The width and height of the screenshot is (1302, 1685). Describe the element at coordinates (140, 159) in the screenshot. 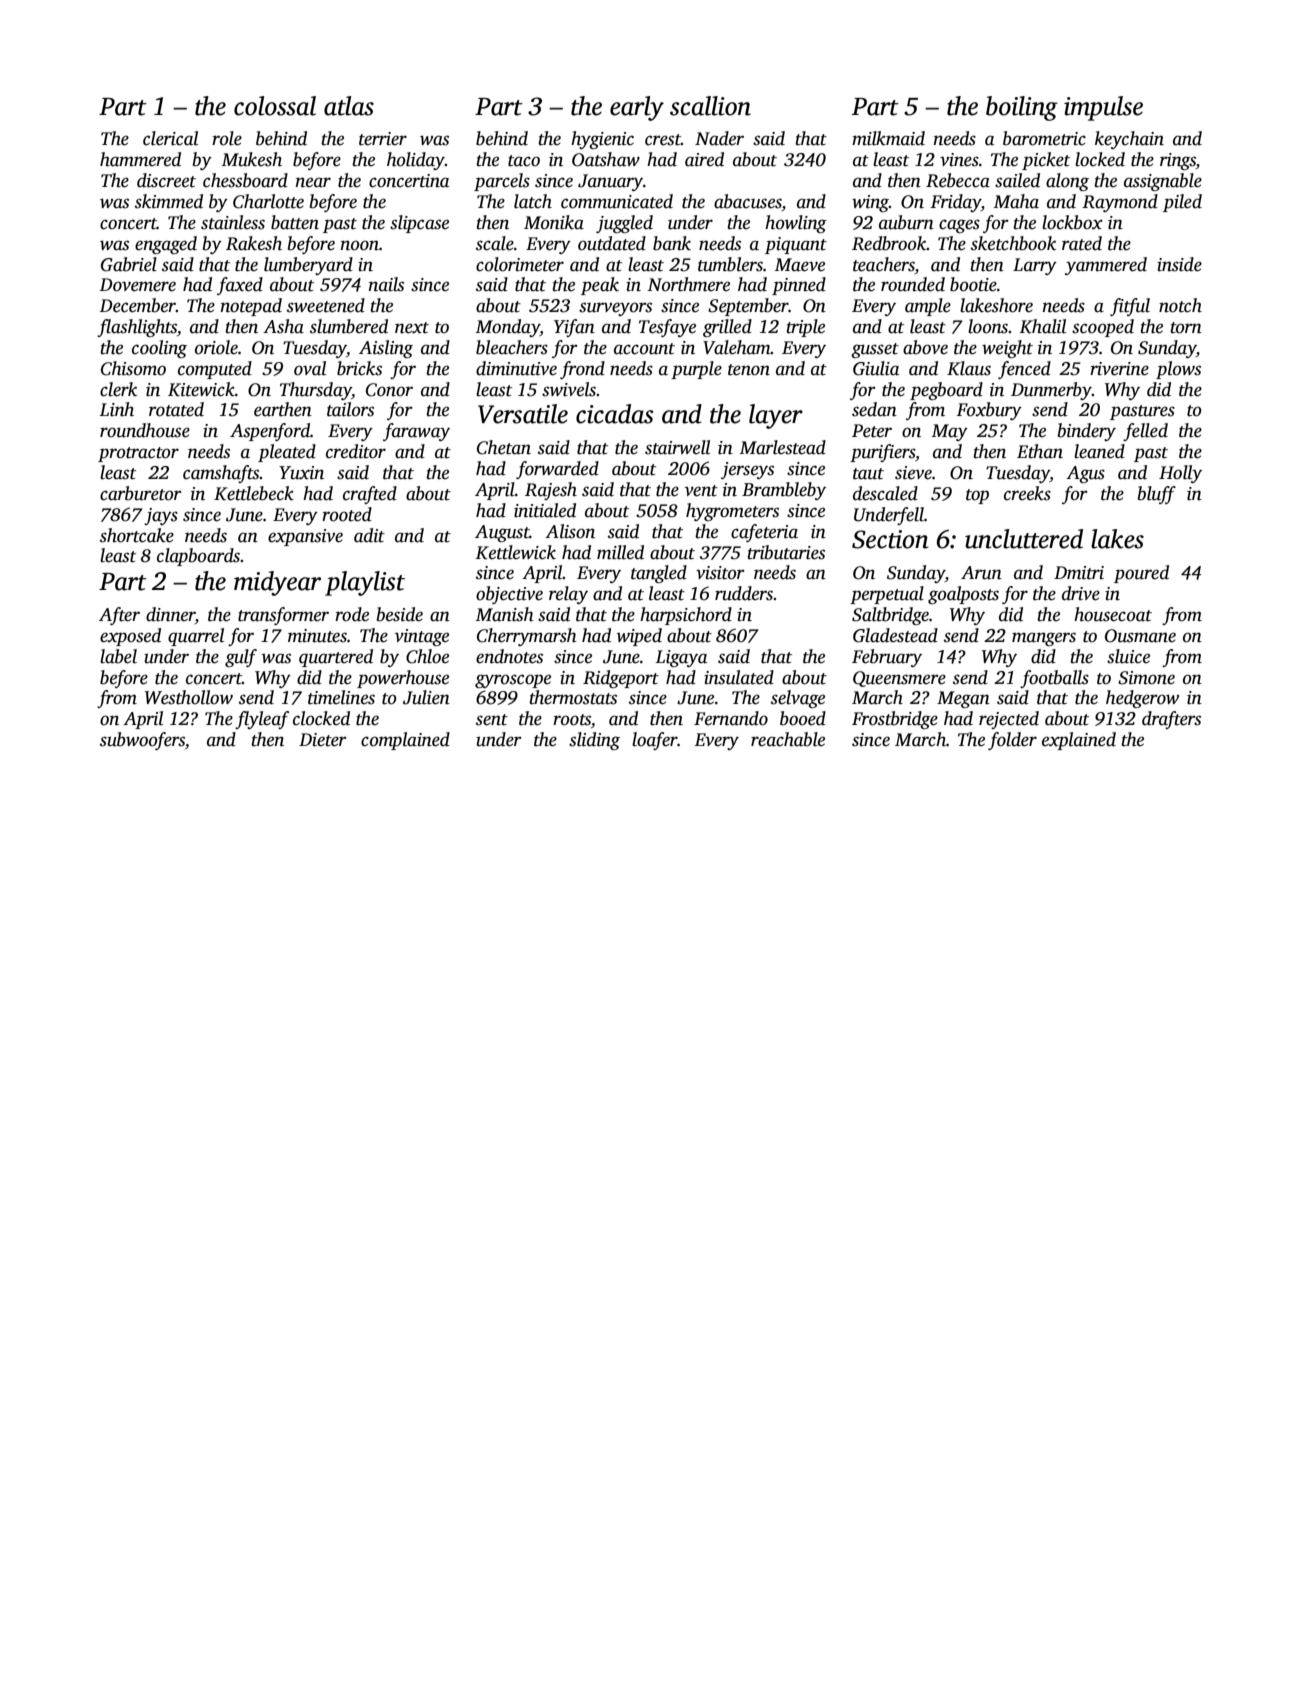

I see `hammered` at that location.
